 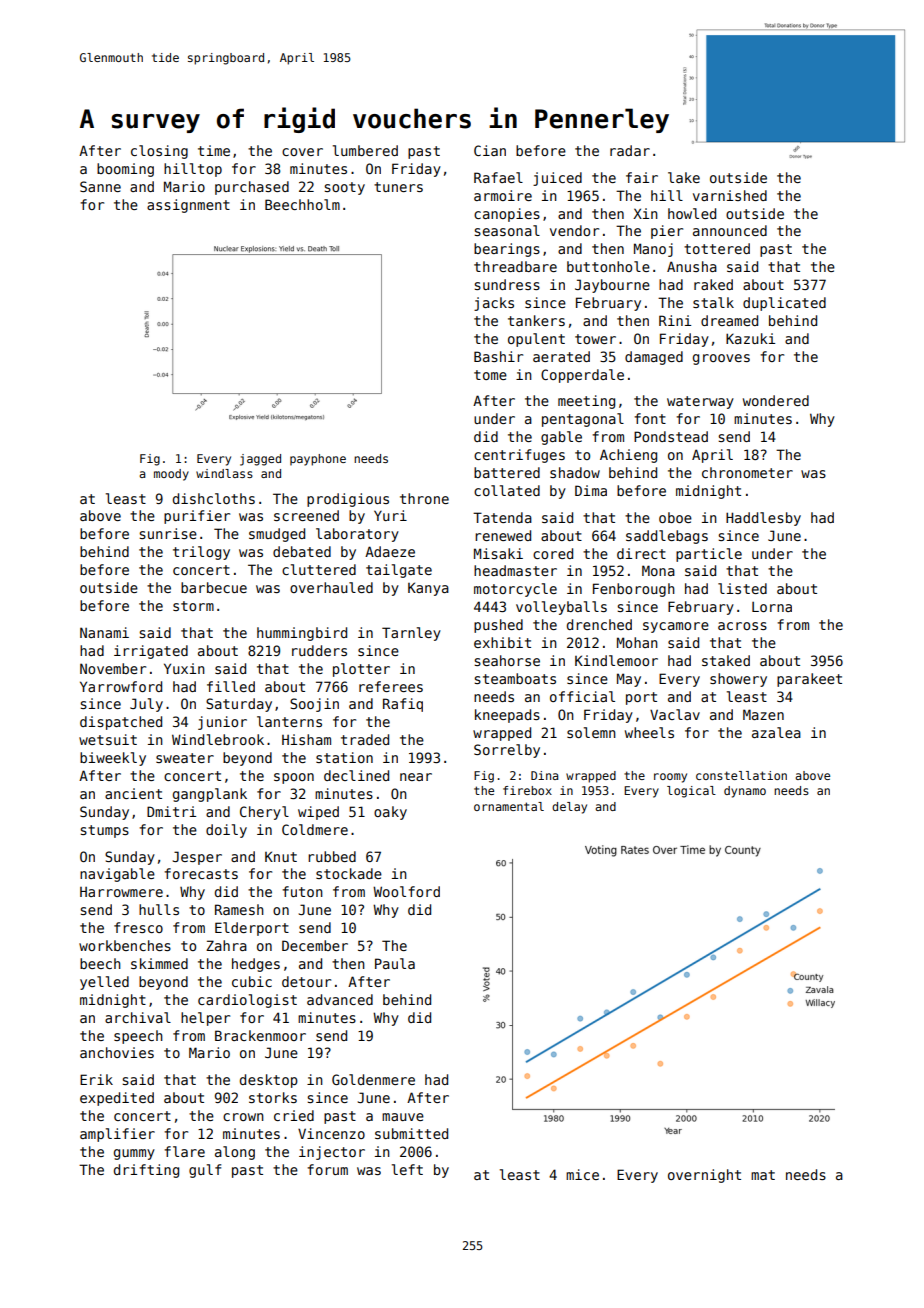 What do you see at coordinates (104, 632) in the image?
I see `Nanami` at bounding box center [104, 632].
